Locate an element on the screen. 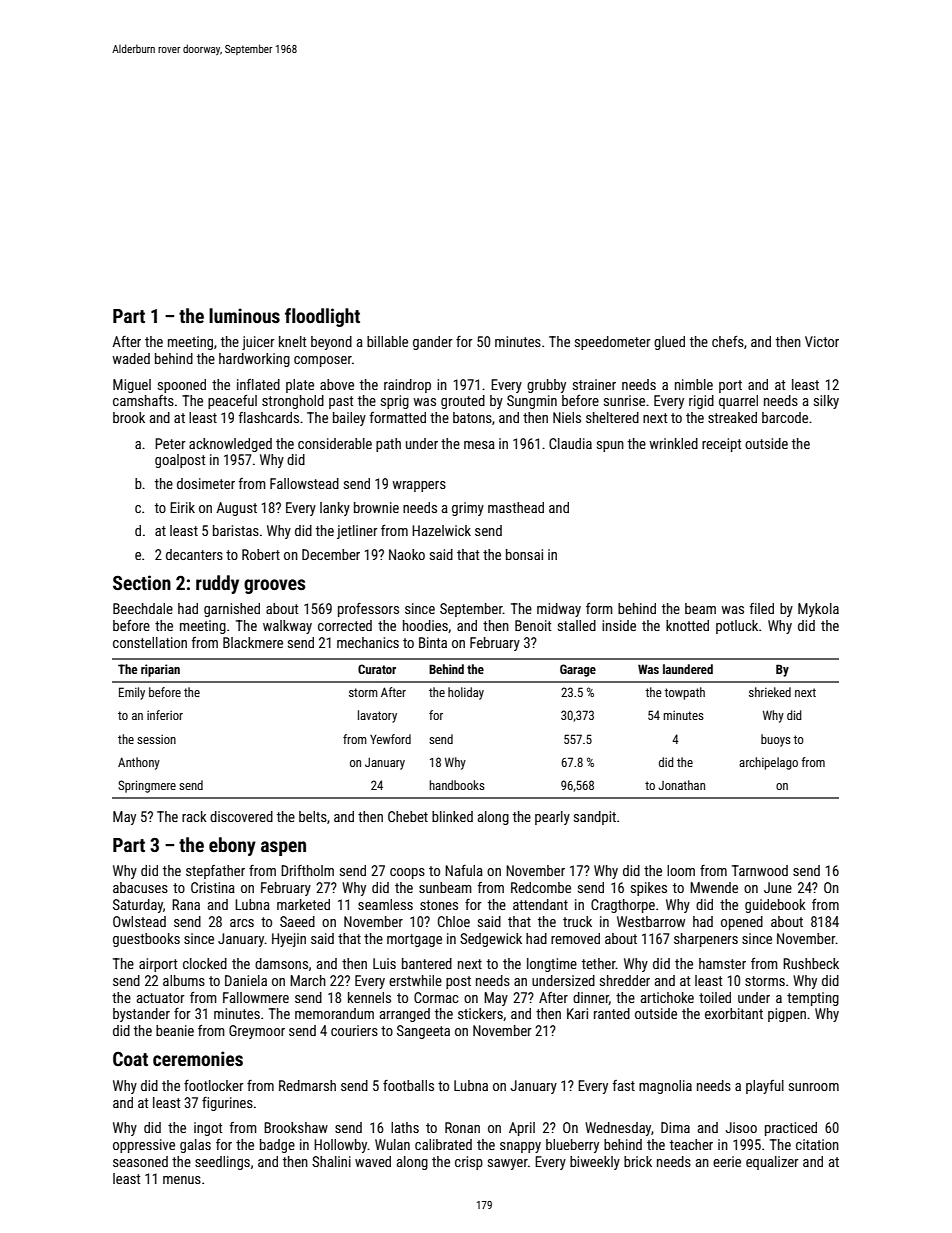 This screenshot has width=952, height=1233. Coat is located at coordinates (130, 1058).
